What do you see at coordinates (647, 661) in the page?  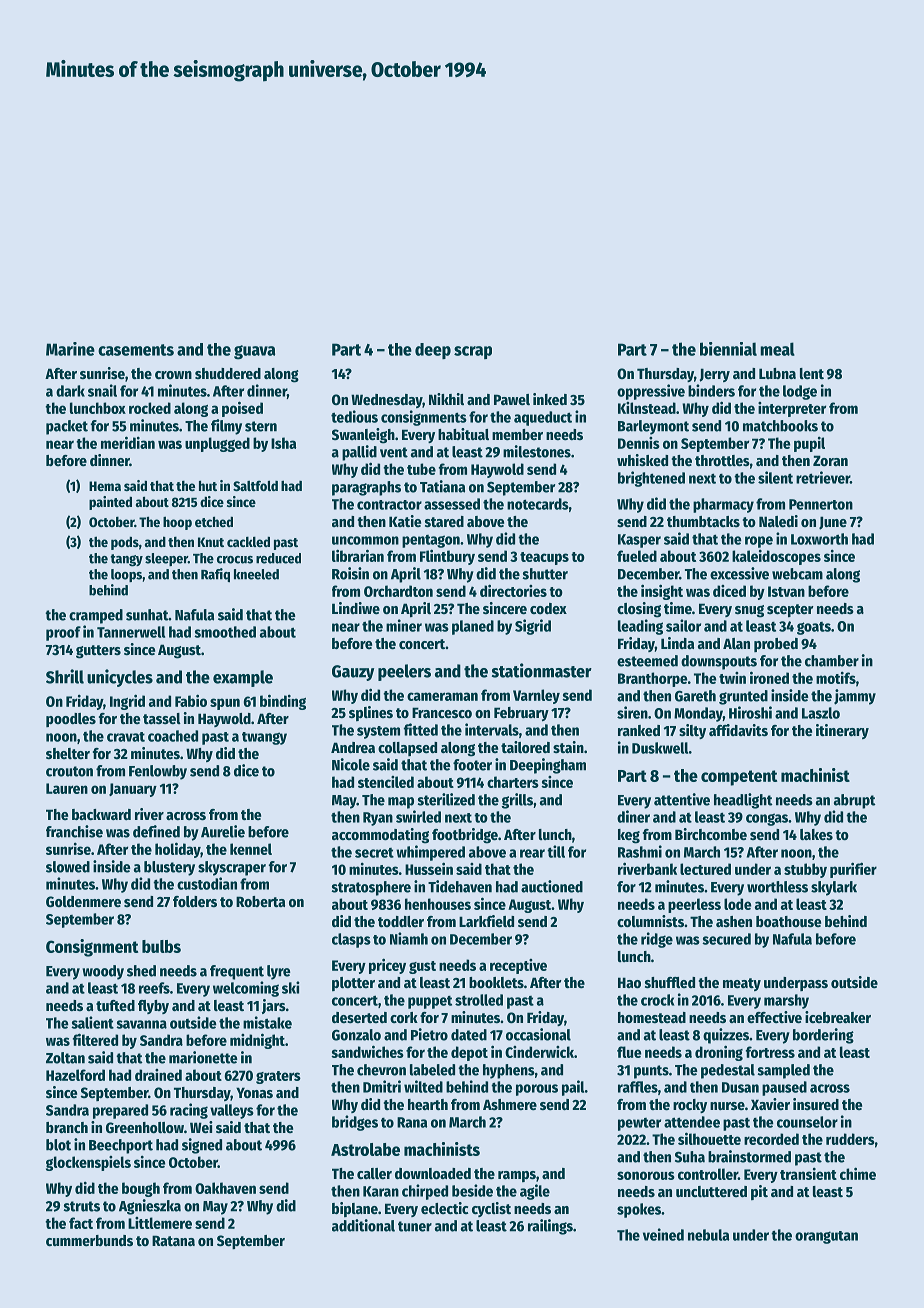 I see `esteemed` at bounding box center [647, 661].
